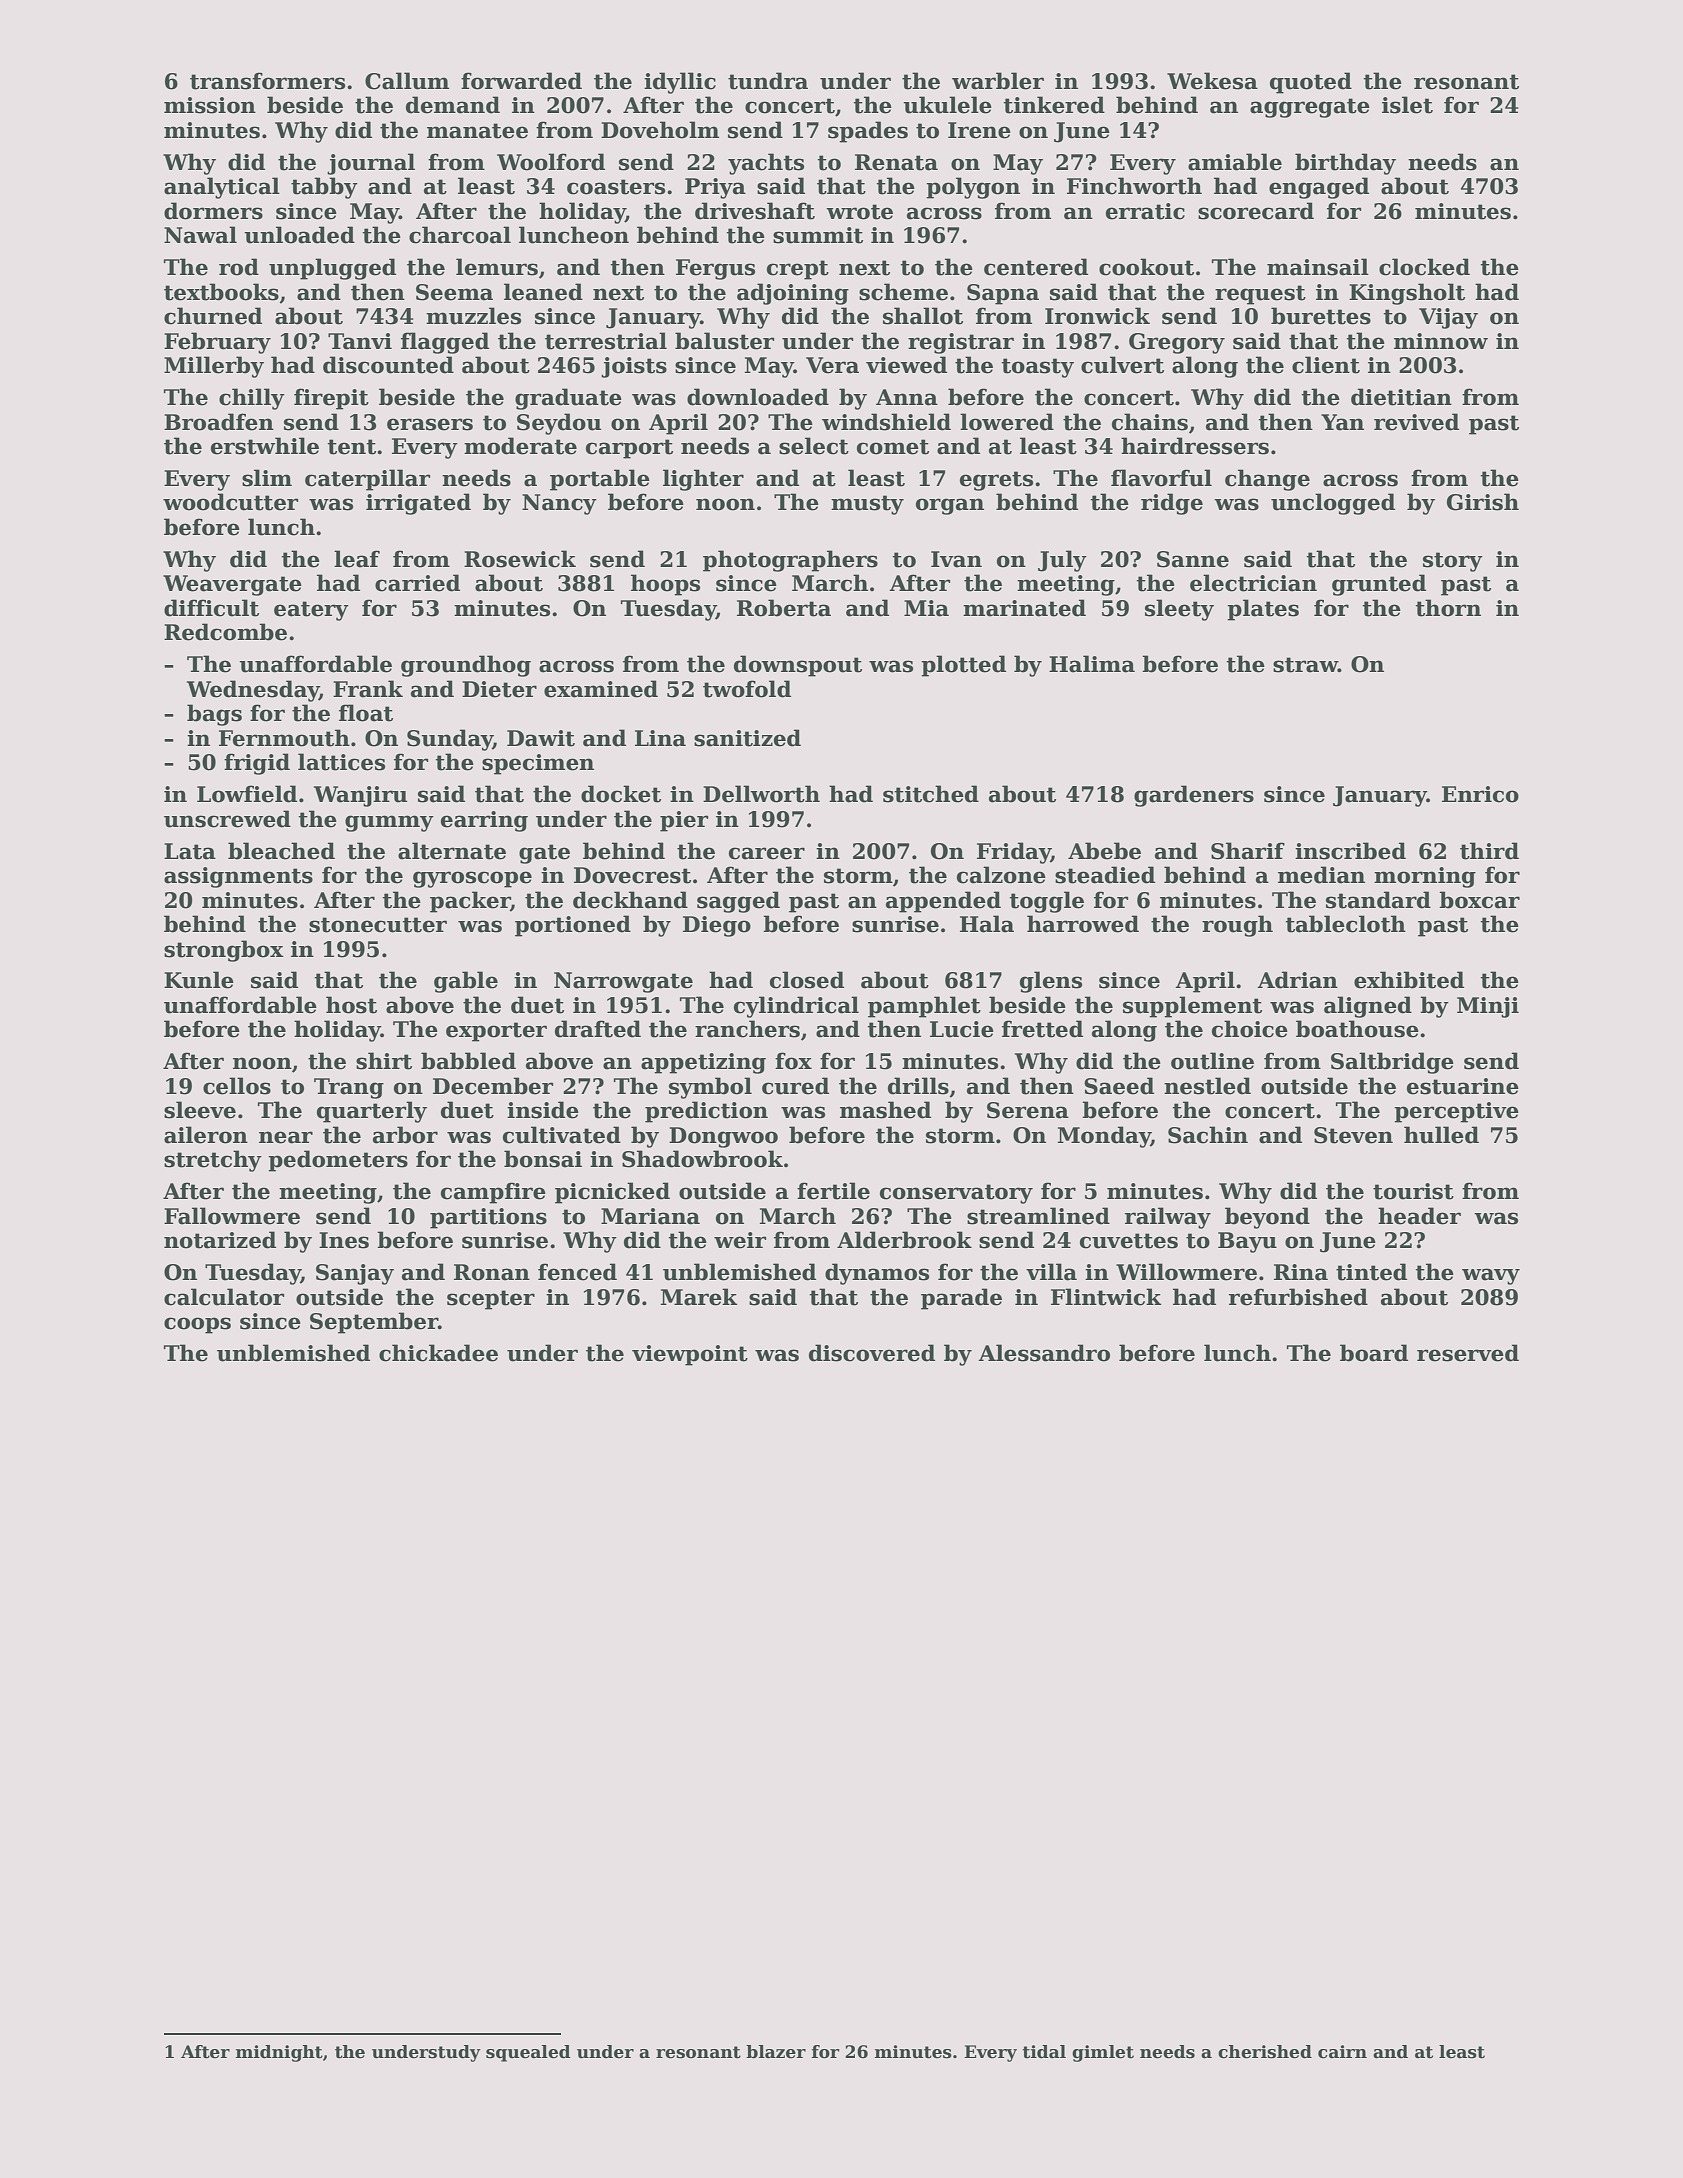 Image resolution: width=1683 pixels, height=2178 pixels. Describe the element at coordinates (528, 2053) in the screenshot. I see `squealed` at that location.
